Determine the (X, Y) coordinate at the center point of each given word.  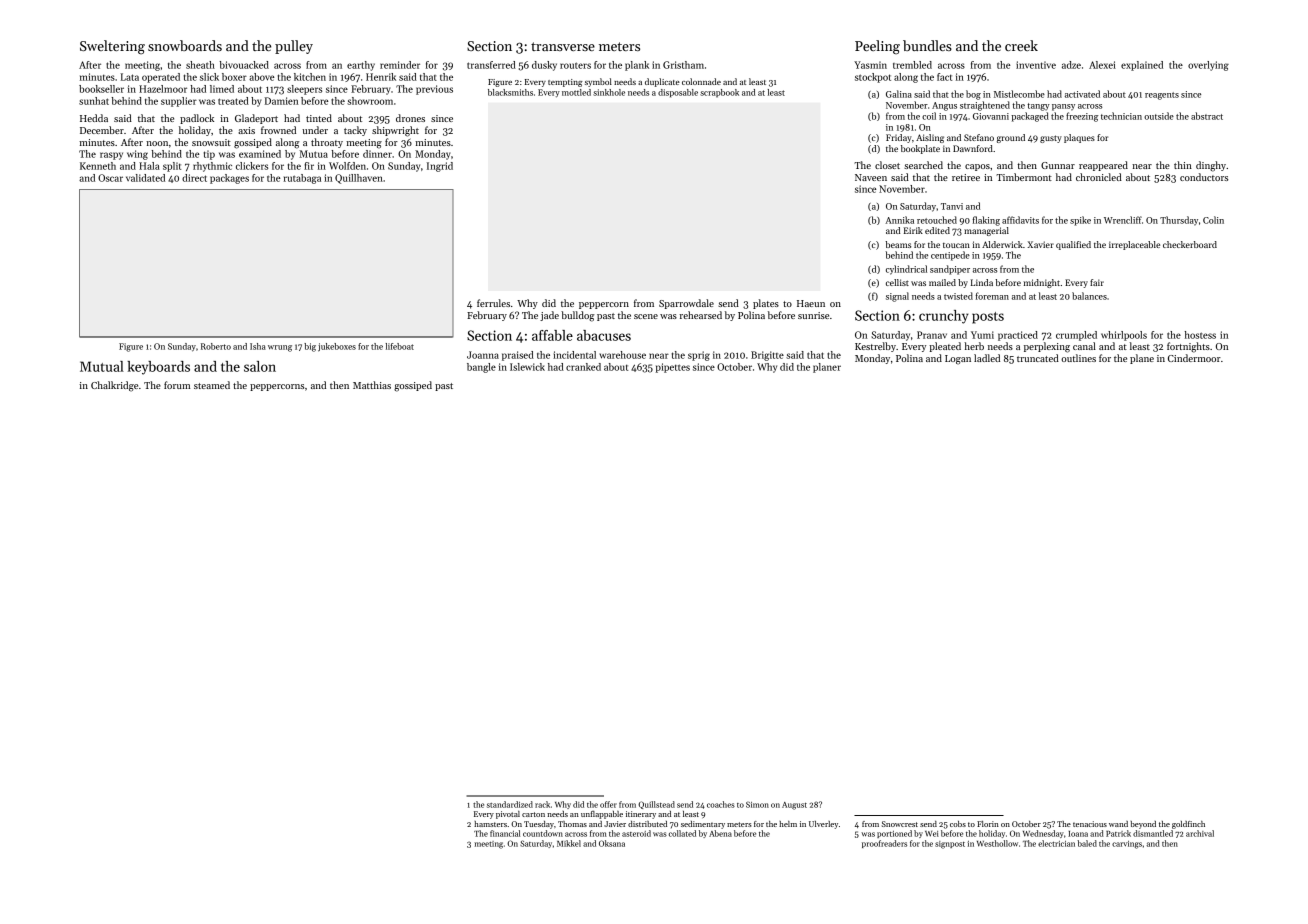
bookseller (101, 89)
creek (1021, 45)
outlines (1078, 358)
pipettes (673, 368)
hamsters (490, 824)
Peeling (877, 47)
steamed (212, 385)
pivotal (508, 815)
